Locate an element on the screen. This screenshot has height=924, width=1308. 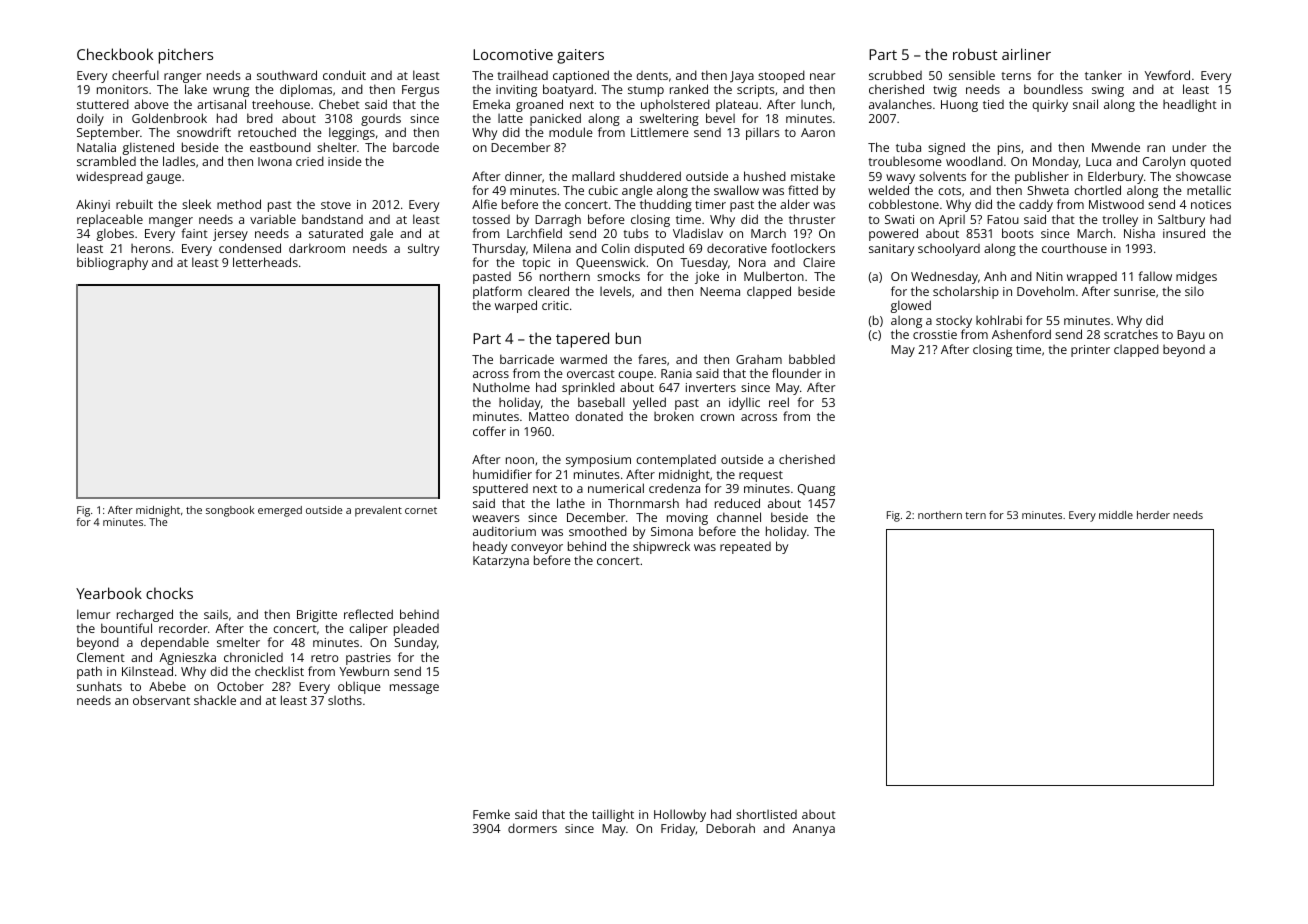
herder is located at coordinates (1153, 515).
